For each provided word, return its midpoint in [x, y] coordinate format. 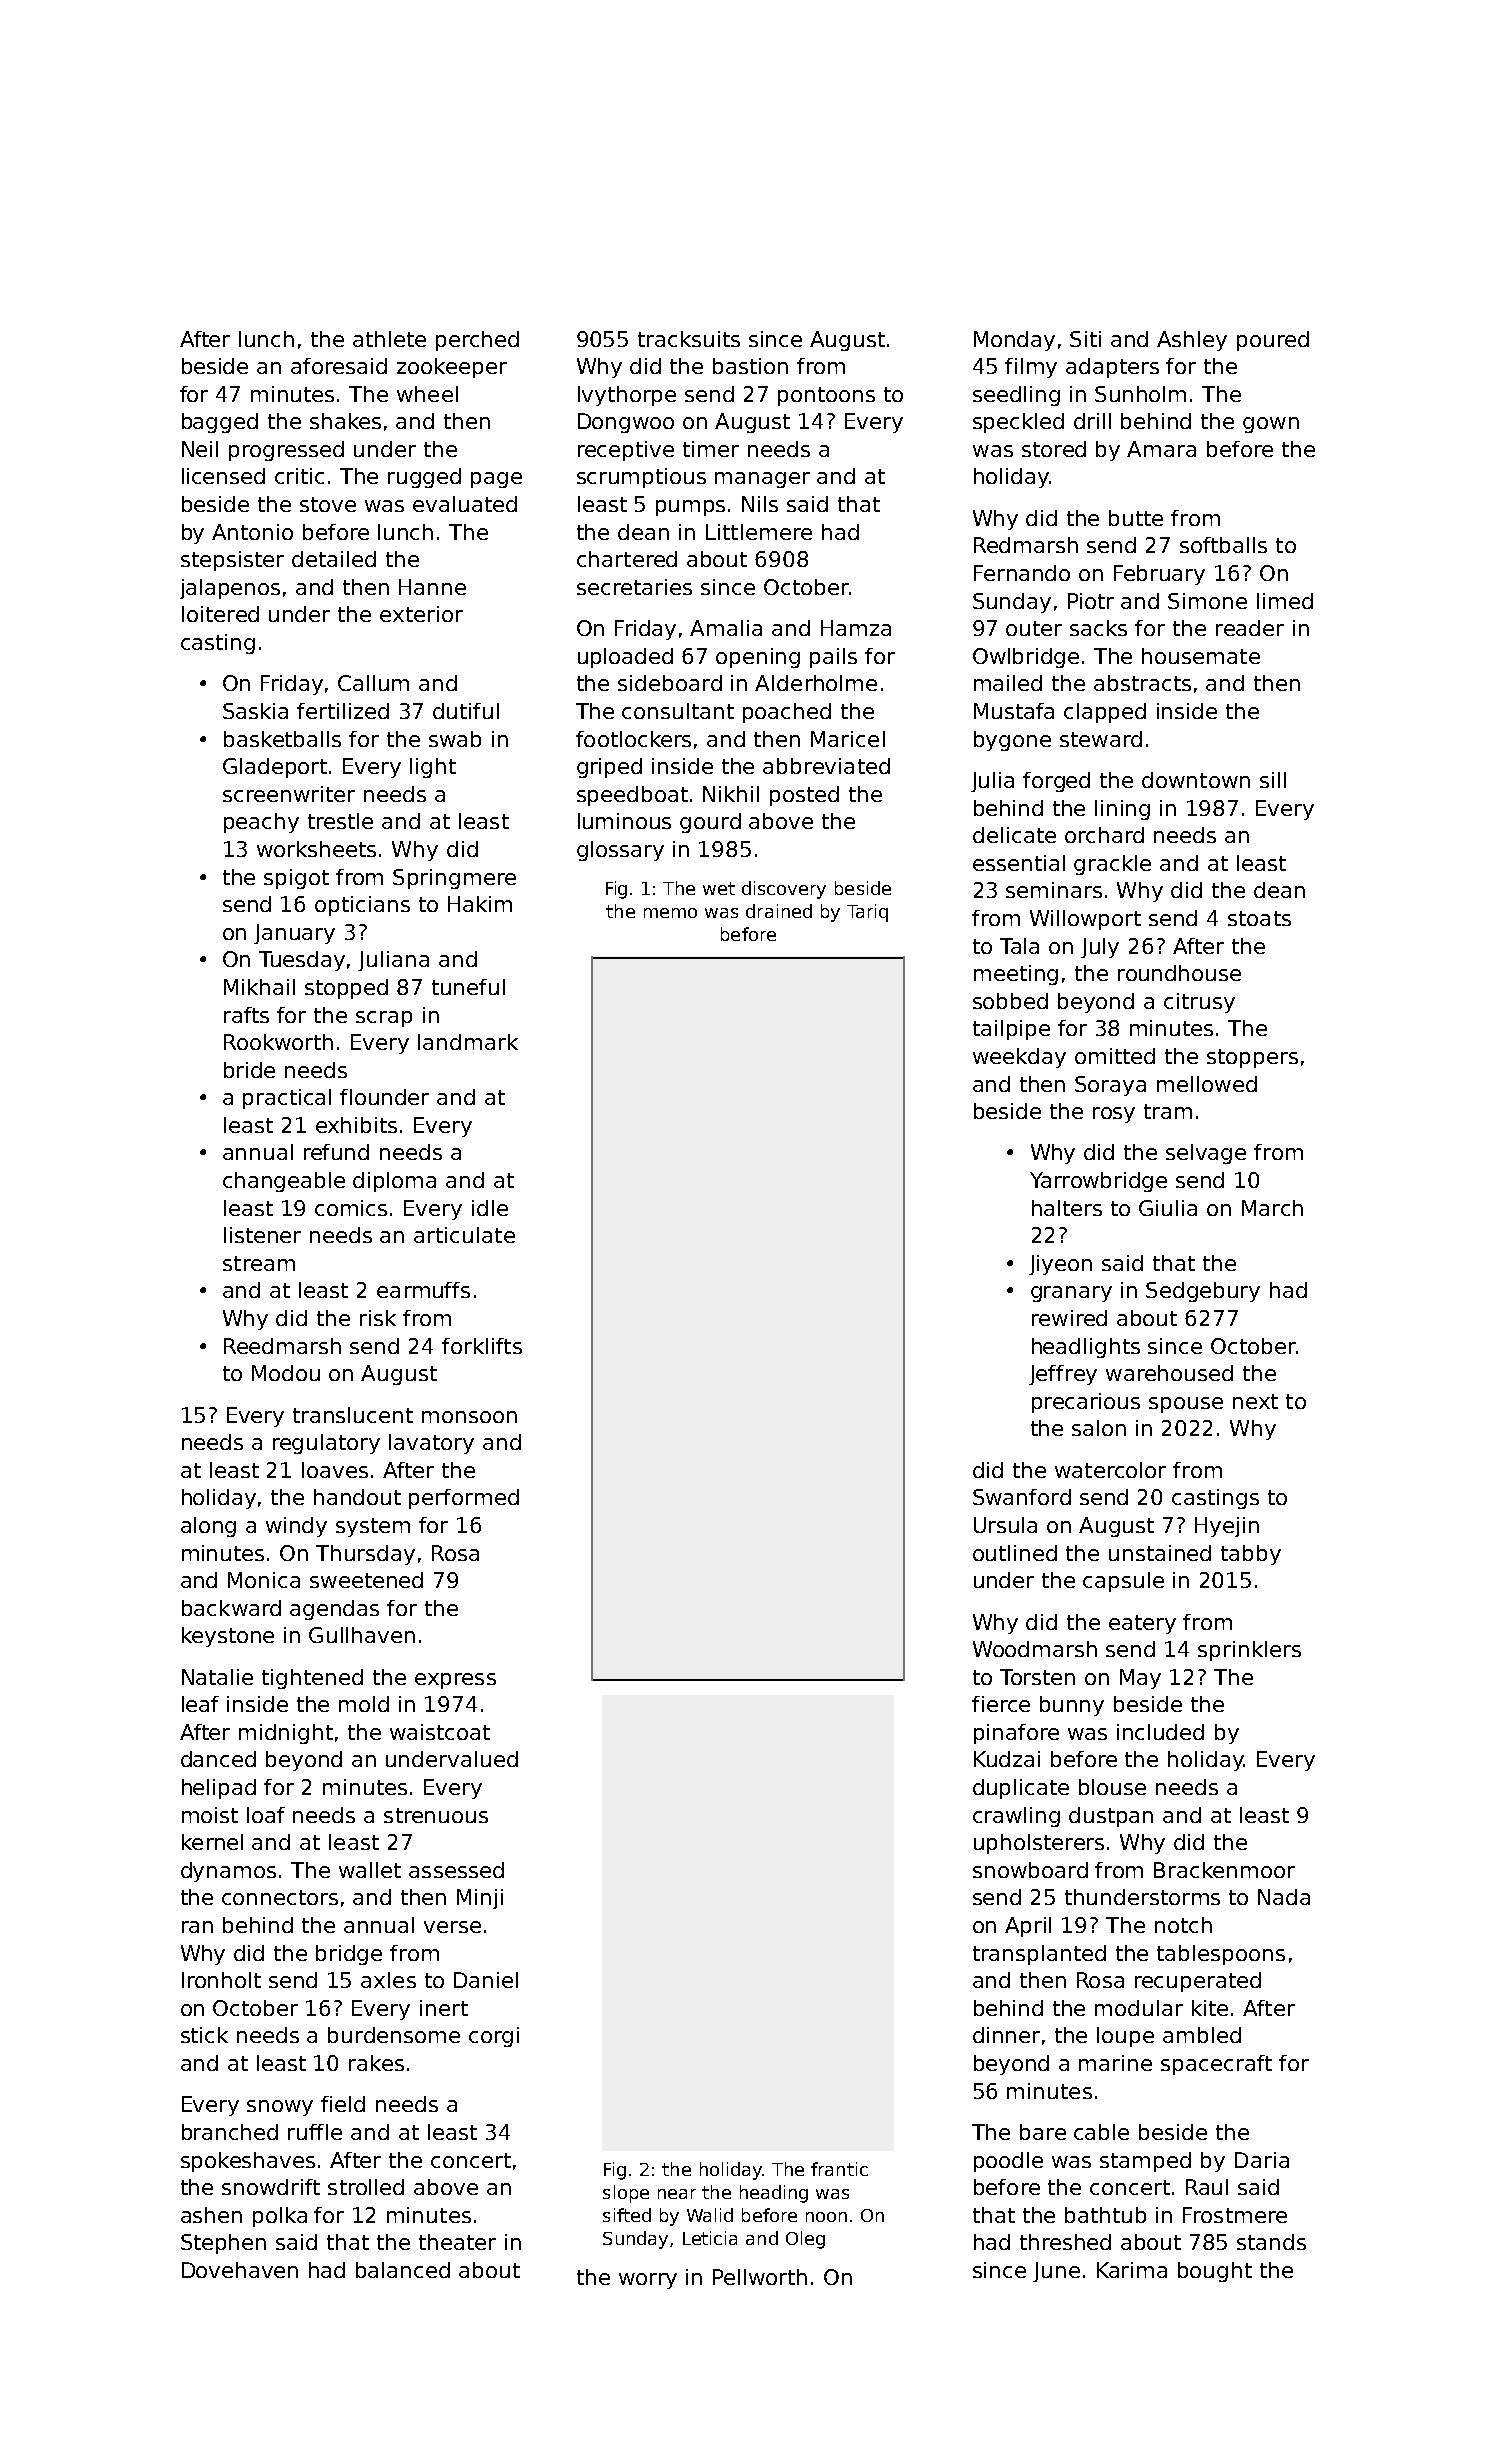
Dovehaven [240, 2270]
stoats [1259, 918]
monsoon [469, 1417]
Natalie [217, 1677]
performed [464, 1499]
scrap [384, 1019]
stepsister [232, 561]
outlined [1015, 1553]
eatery [1142, 1624]
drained [779, 911]
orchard [1104, 835]
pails [833, 658]
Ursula [1005, 1525]
